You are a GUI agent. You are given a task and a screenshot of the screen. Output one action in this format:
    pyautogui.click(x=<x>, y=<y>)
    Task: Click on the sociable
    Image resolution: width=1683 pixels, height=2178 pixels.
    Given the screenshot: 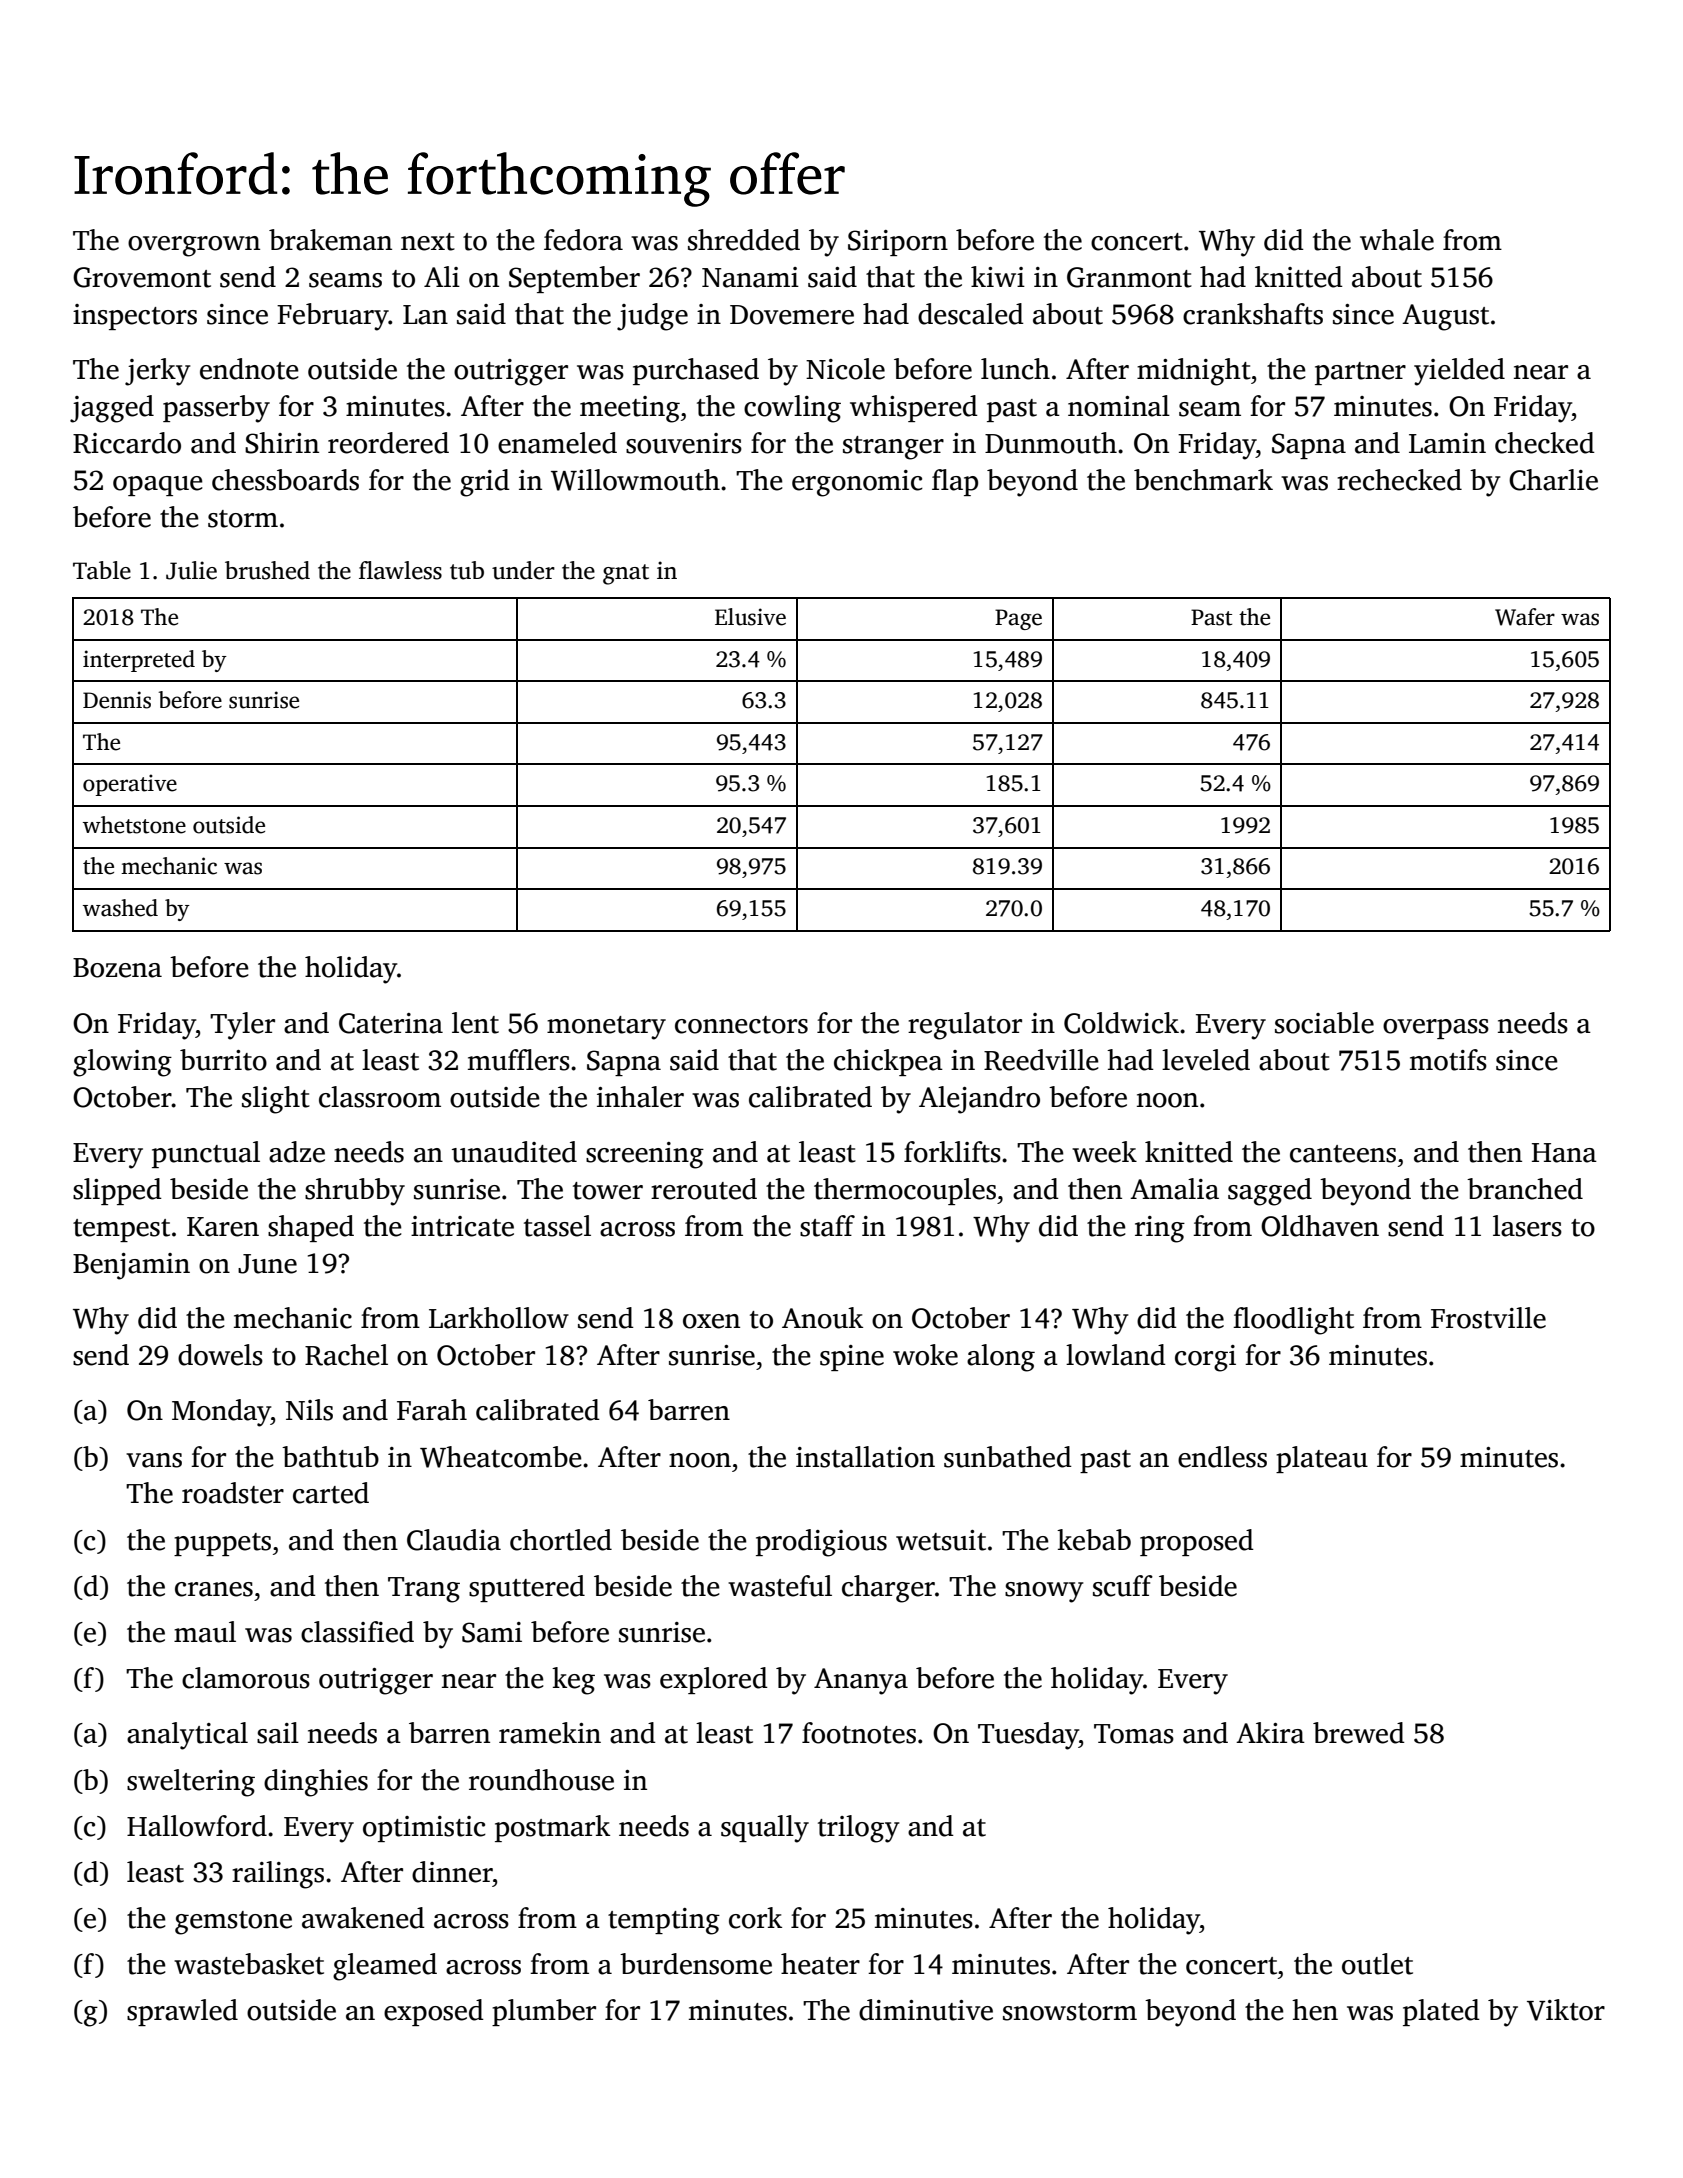 What is the action you would take?
    pyautogui.click(x=1324, y=1023)
